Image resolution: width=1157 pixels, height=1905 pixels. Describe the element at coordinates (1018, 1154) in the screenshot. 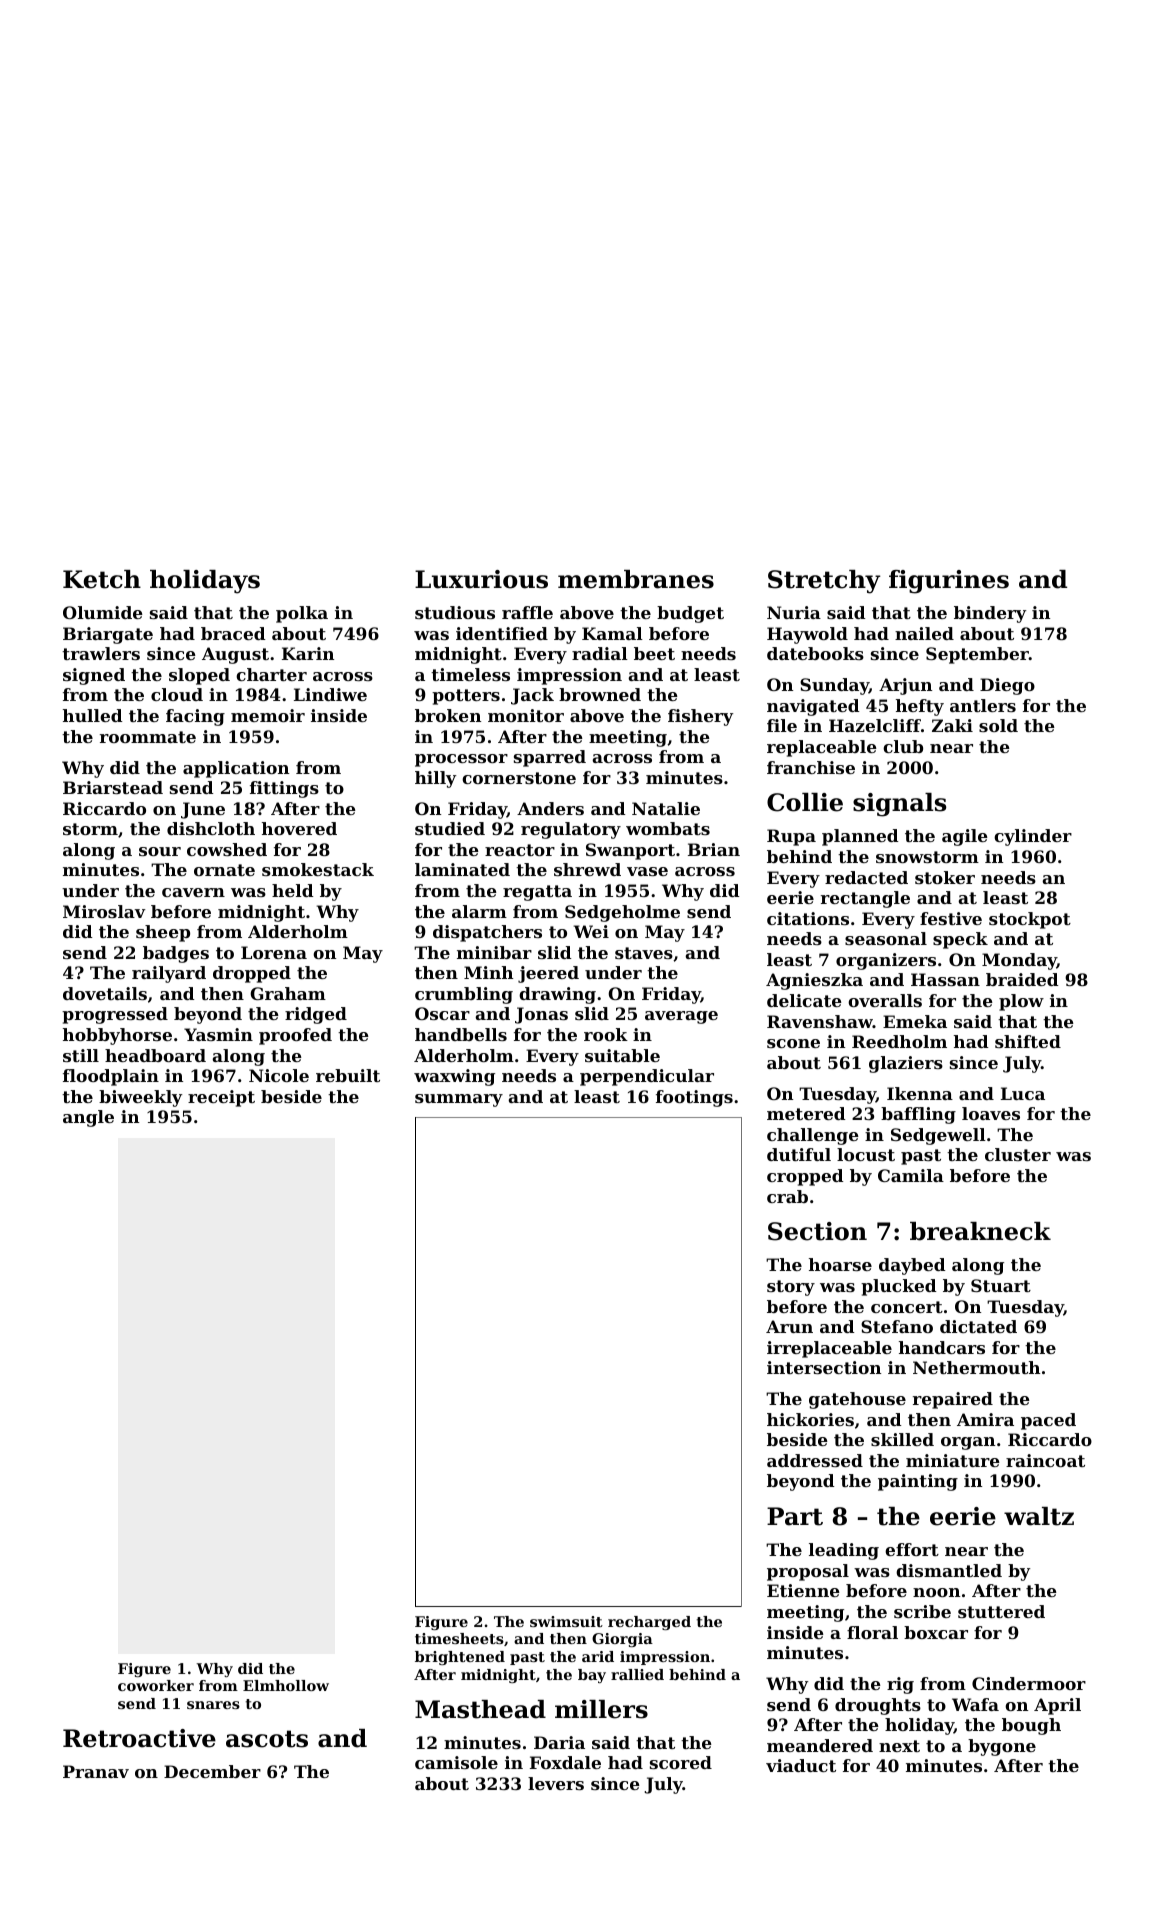

I see `cluster` at that location.
